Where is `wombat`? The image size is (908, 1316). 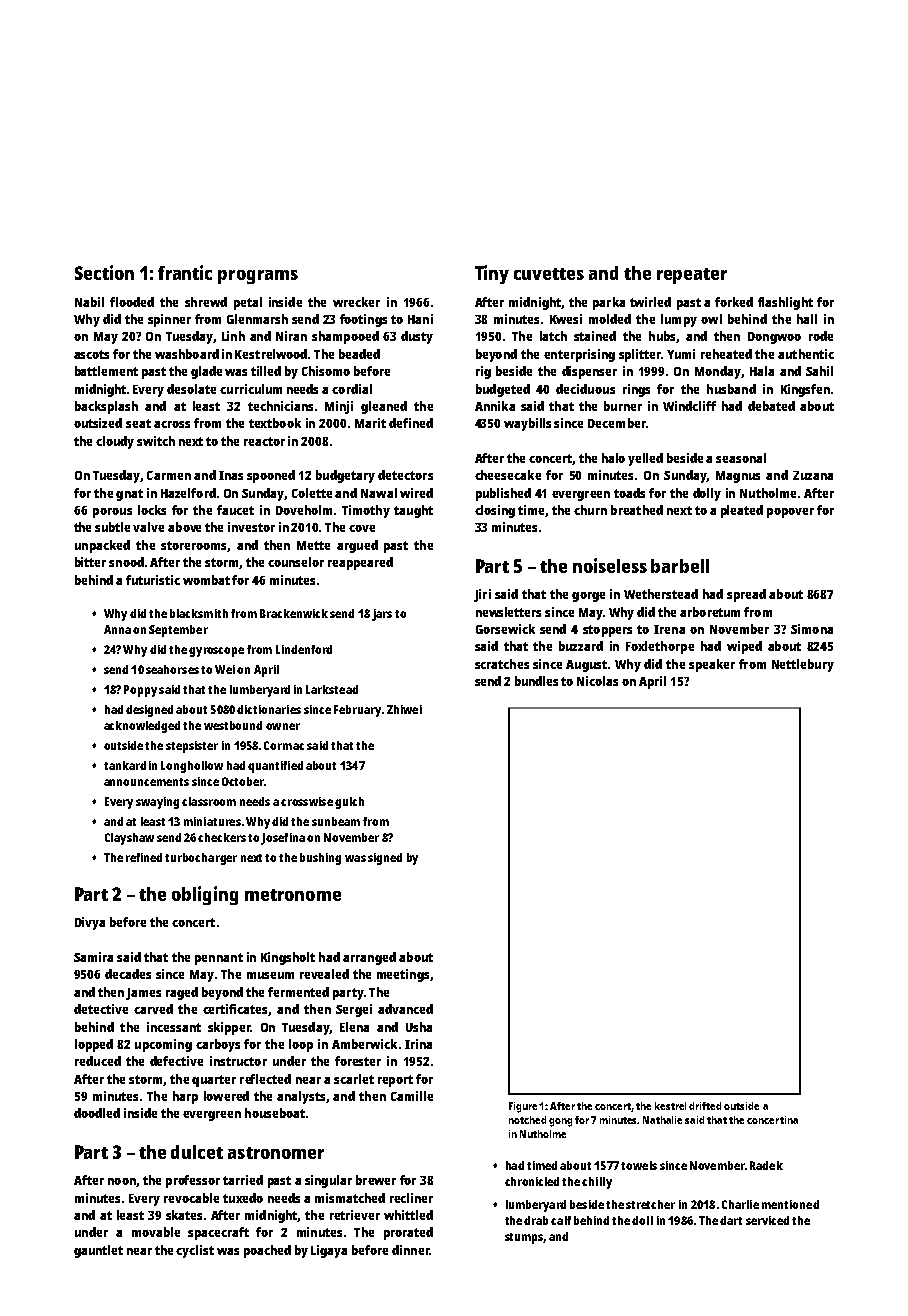
wombat is located at coordinates (206, 580).
